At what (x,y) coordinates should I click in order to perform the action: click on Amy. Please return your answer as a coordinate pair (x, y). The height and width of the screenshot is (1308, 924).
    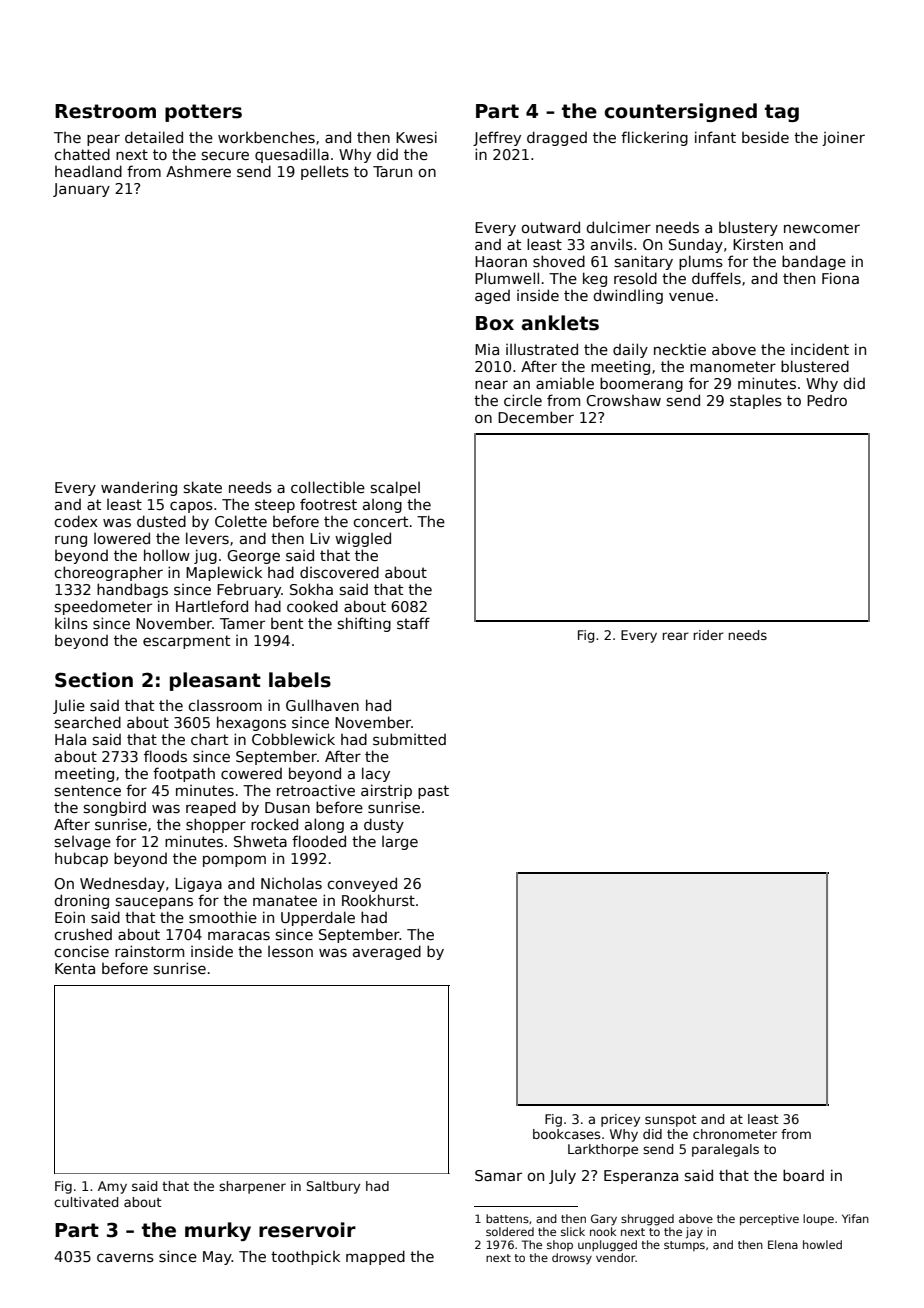
    Looking at the image, I should click on (112, 1187).
